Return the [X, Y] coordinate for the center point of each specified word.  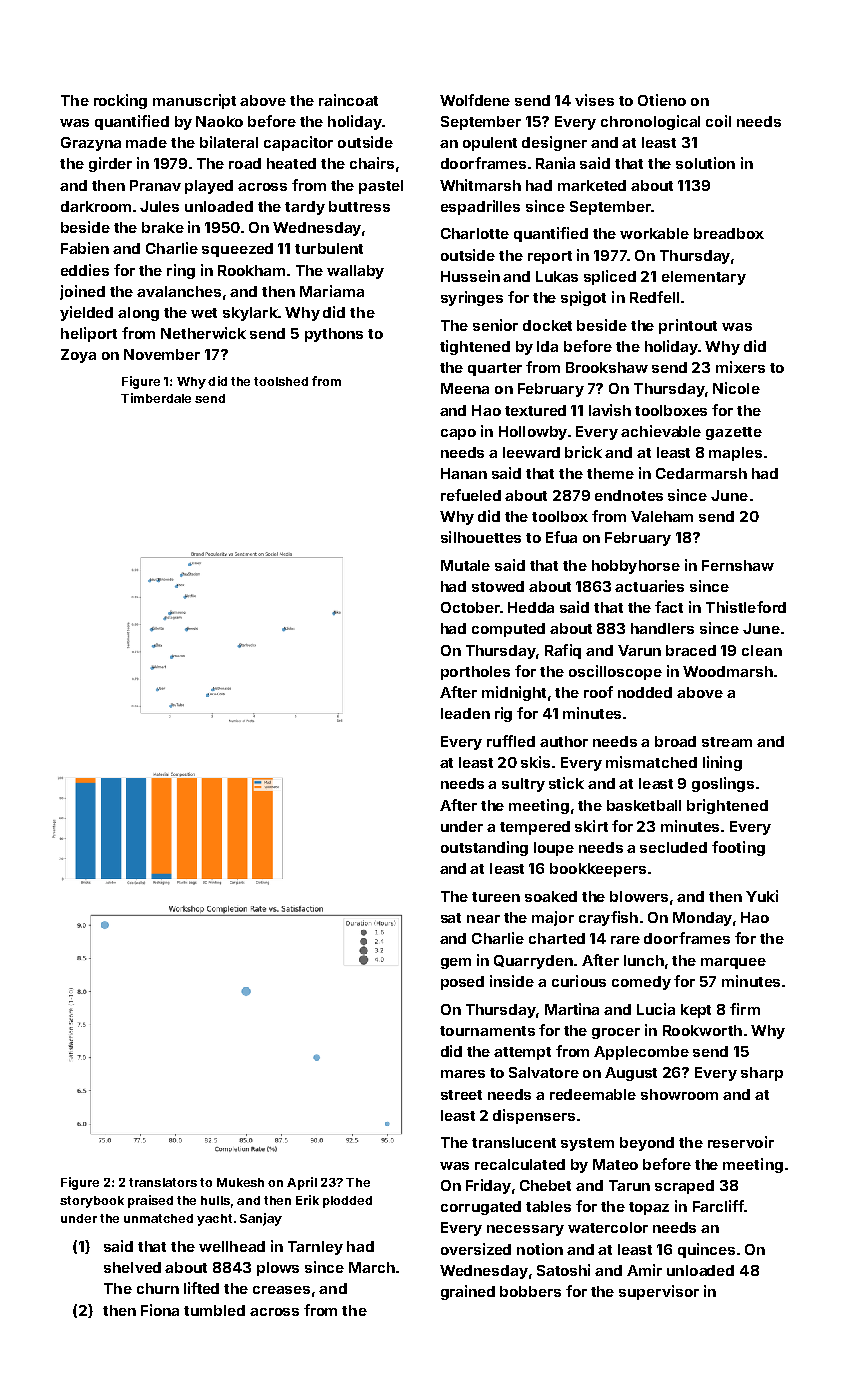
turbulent [329, 248]
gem [456, 963]
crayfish [608, 918]
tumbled [214, 1310]
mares [463, 1074]
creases [281, 1290]
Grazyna [91, 144]
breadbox [729, 233]
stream [727, 742]
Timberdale [156, 398]
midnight [514, 693]
